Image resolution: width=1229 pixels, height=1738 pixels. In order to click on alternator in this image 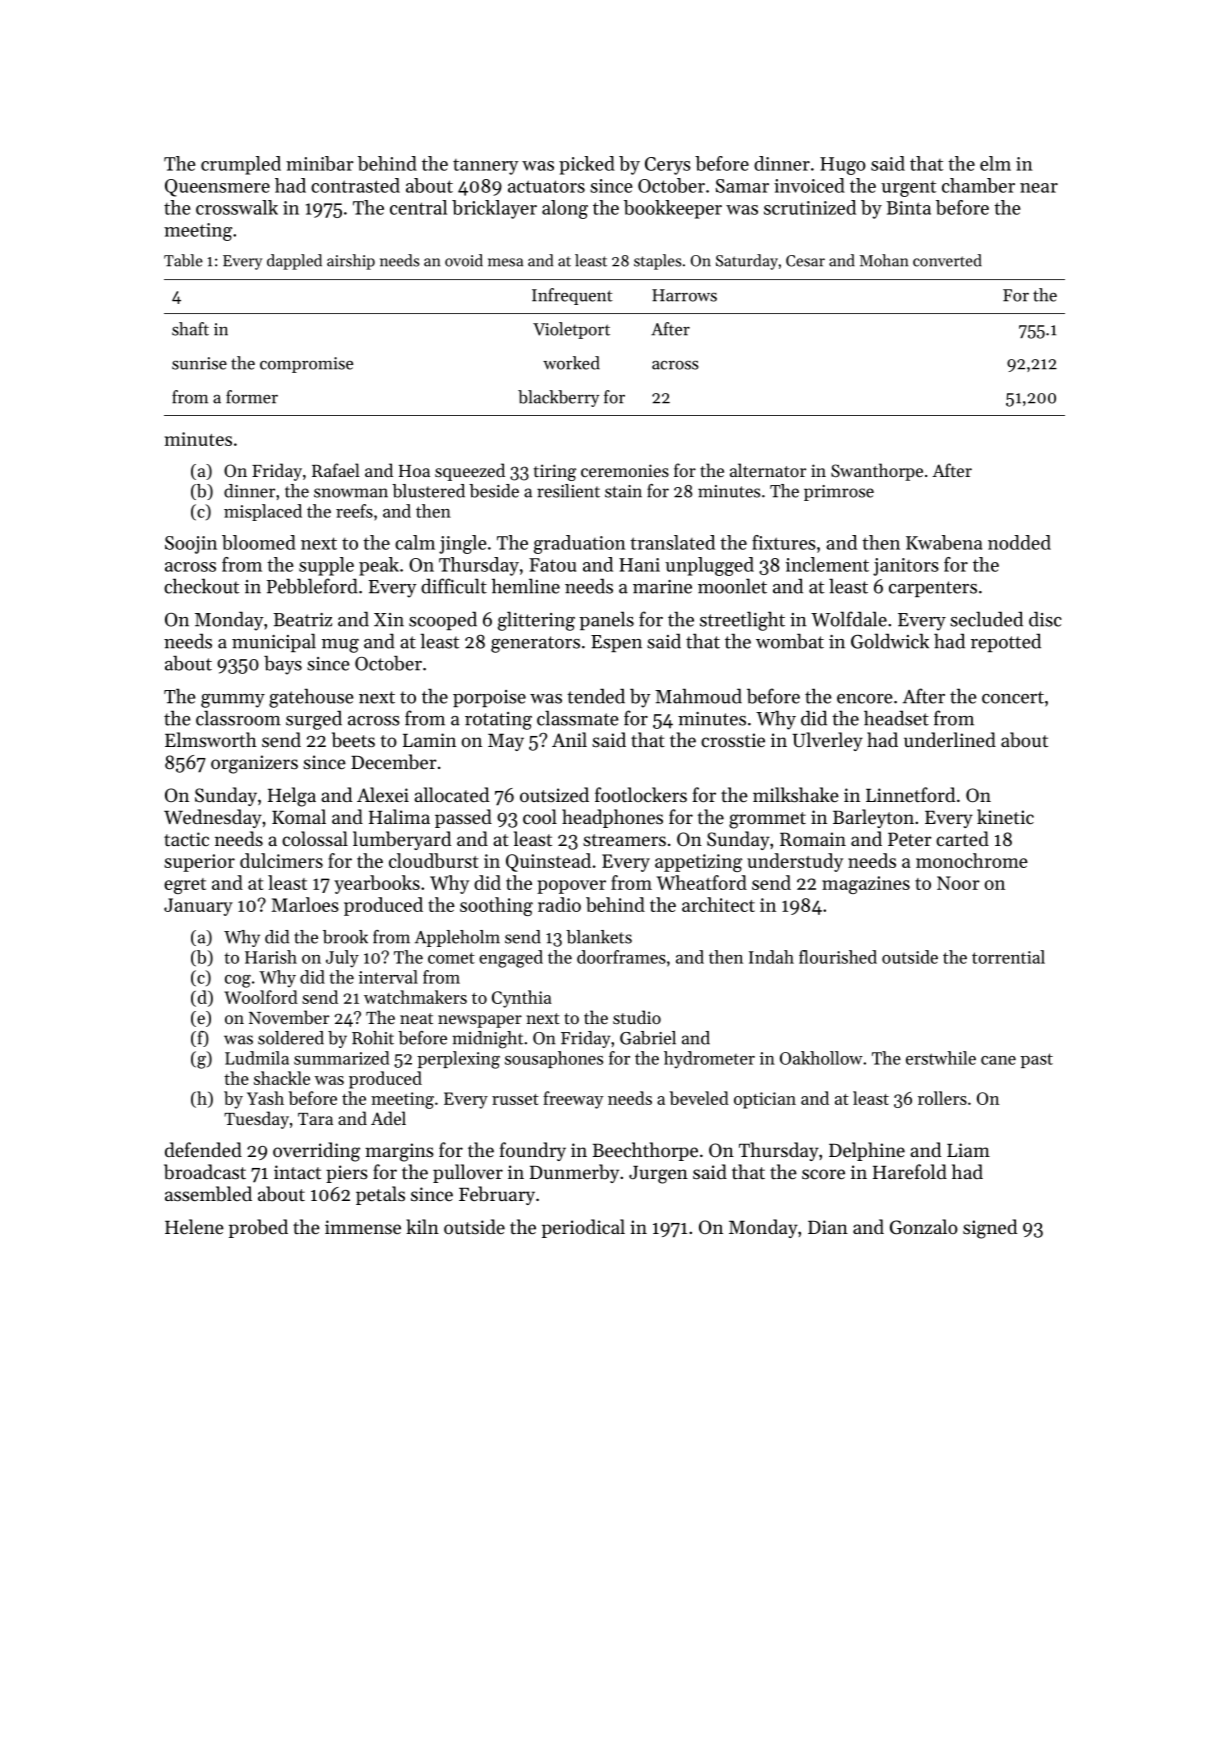, I will do `click(768, 470)`.
